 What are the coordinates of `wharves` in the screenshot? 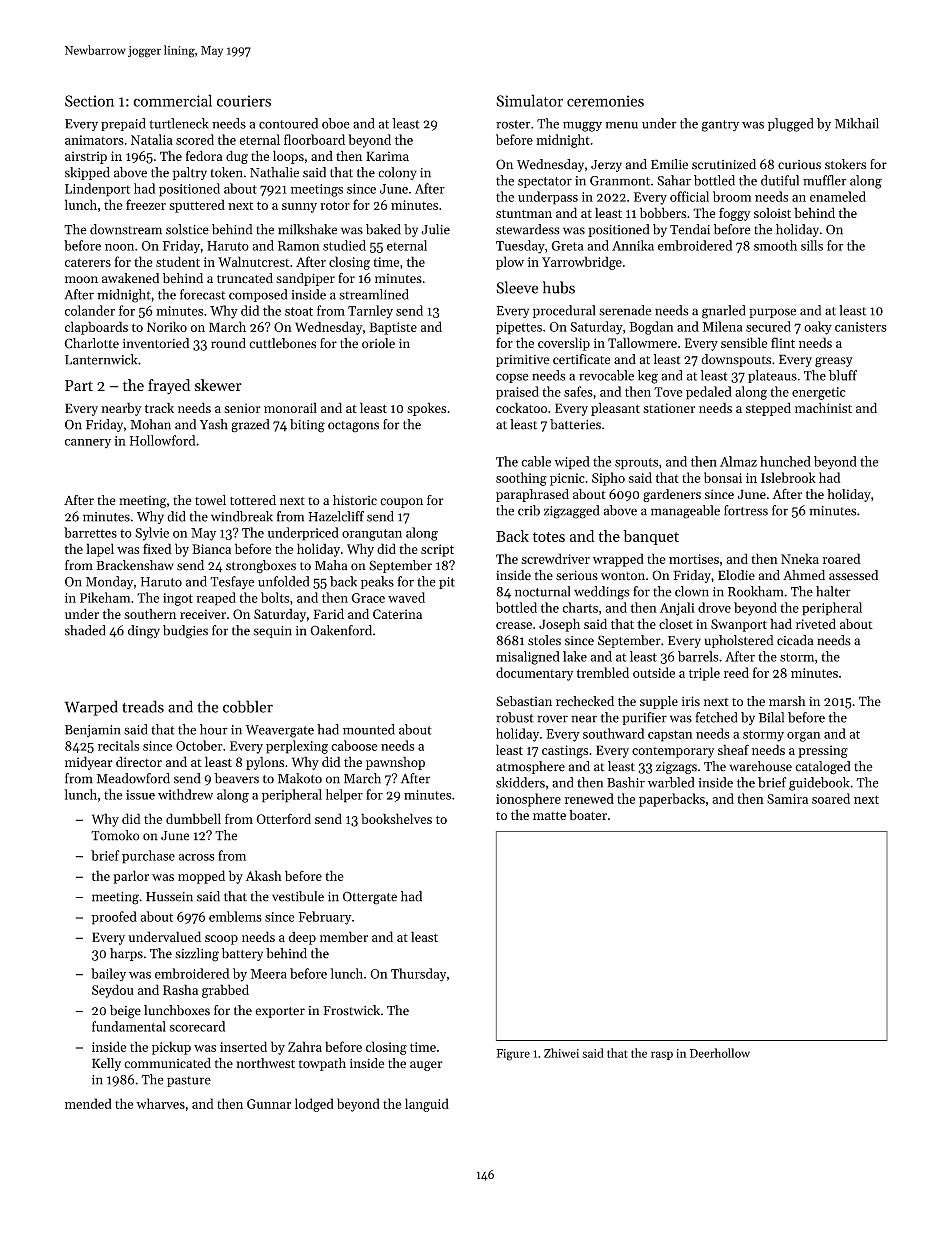 It's located at (160, 1103).
